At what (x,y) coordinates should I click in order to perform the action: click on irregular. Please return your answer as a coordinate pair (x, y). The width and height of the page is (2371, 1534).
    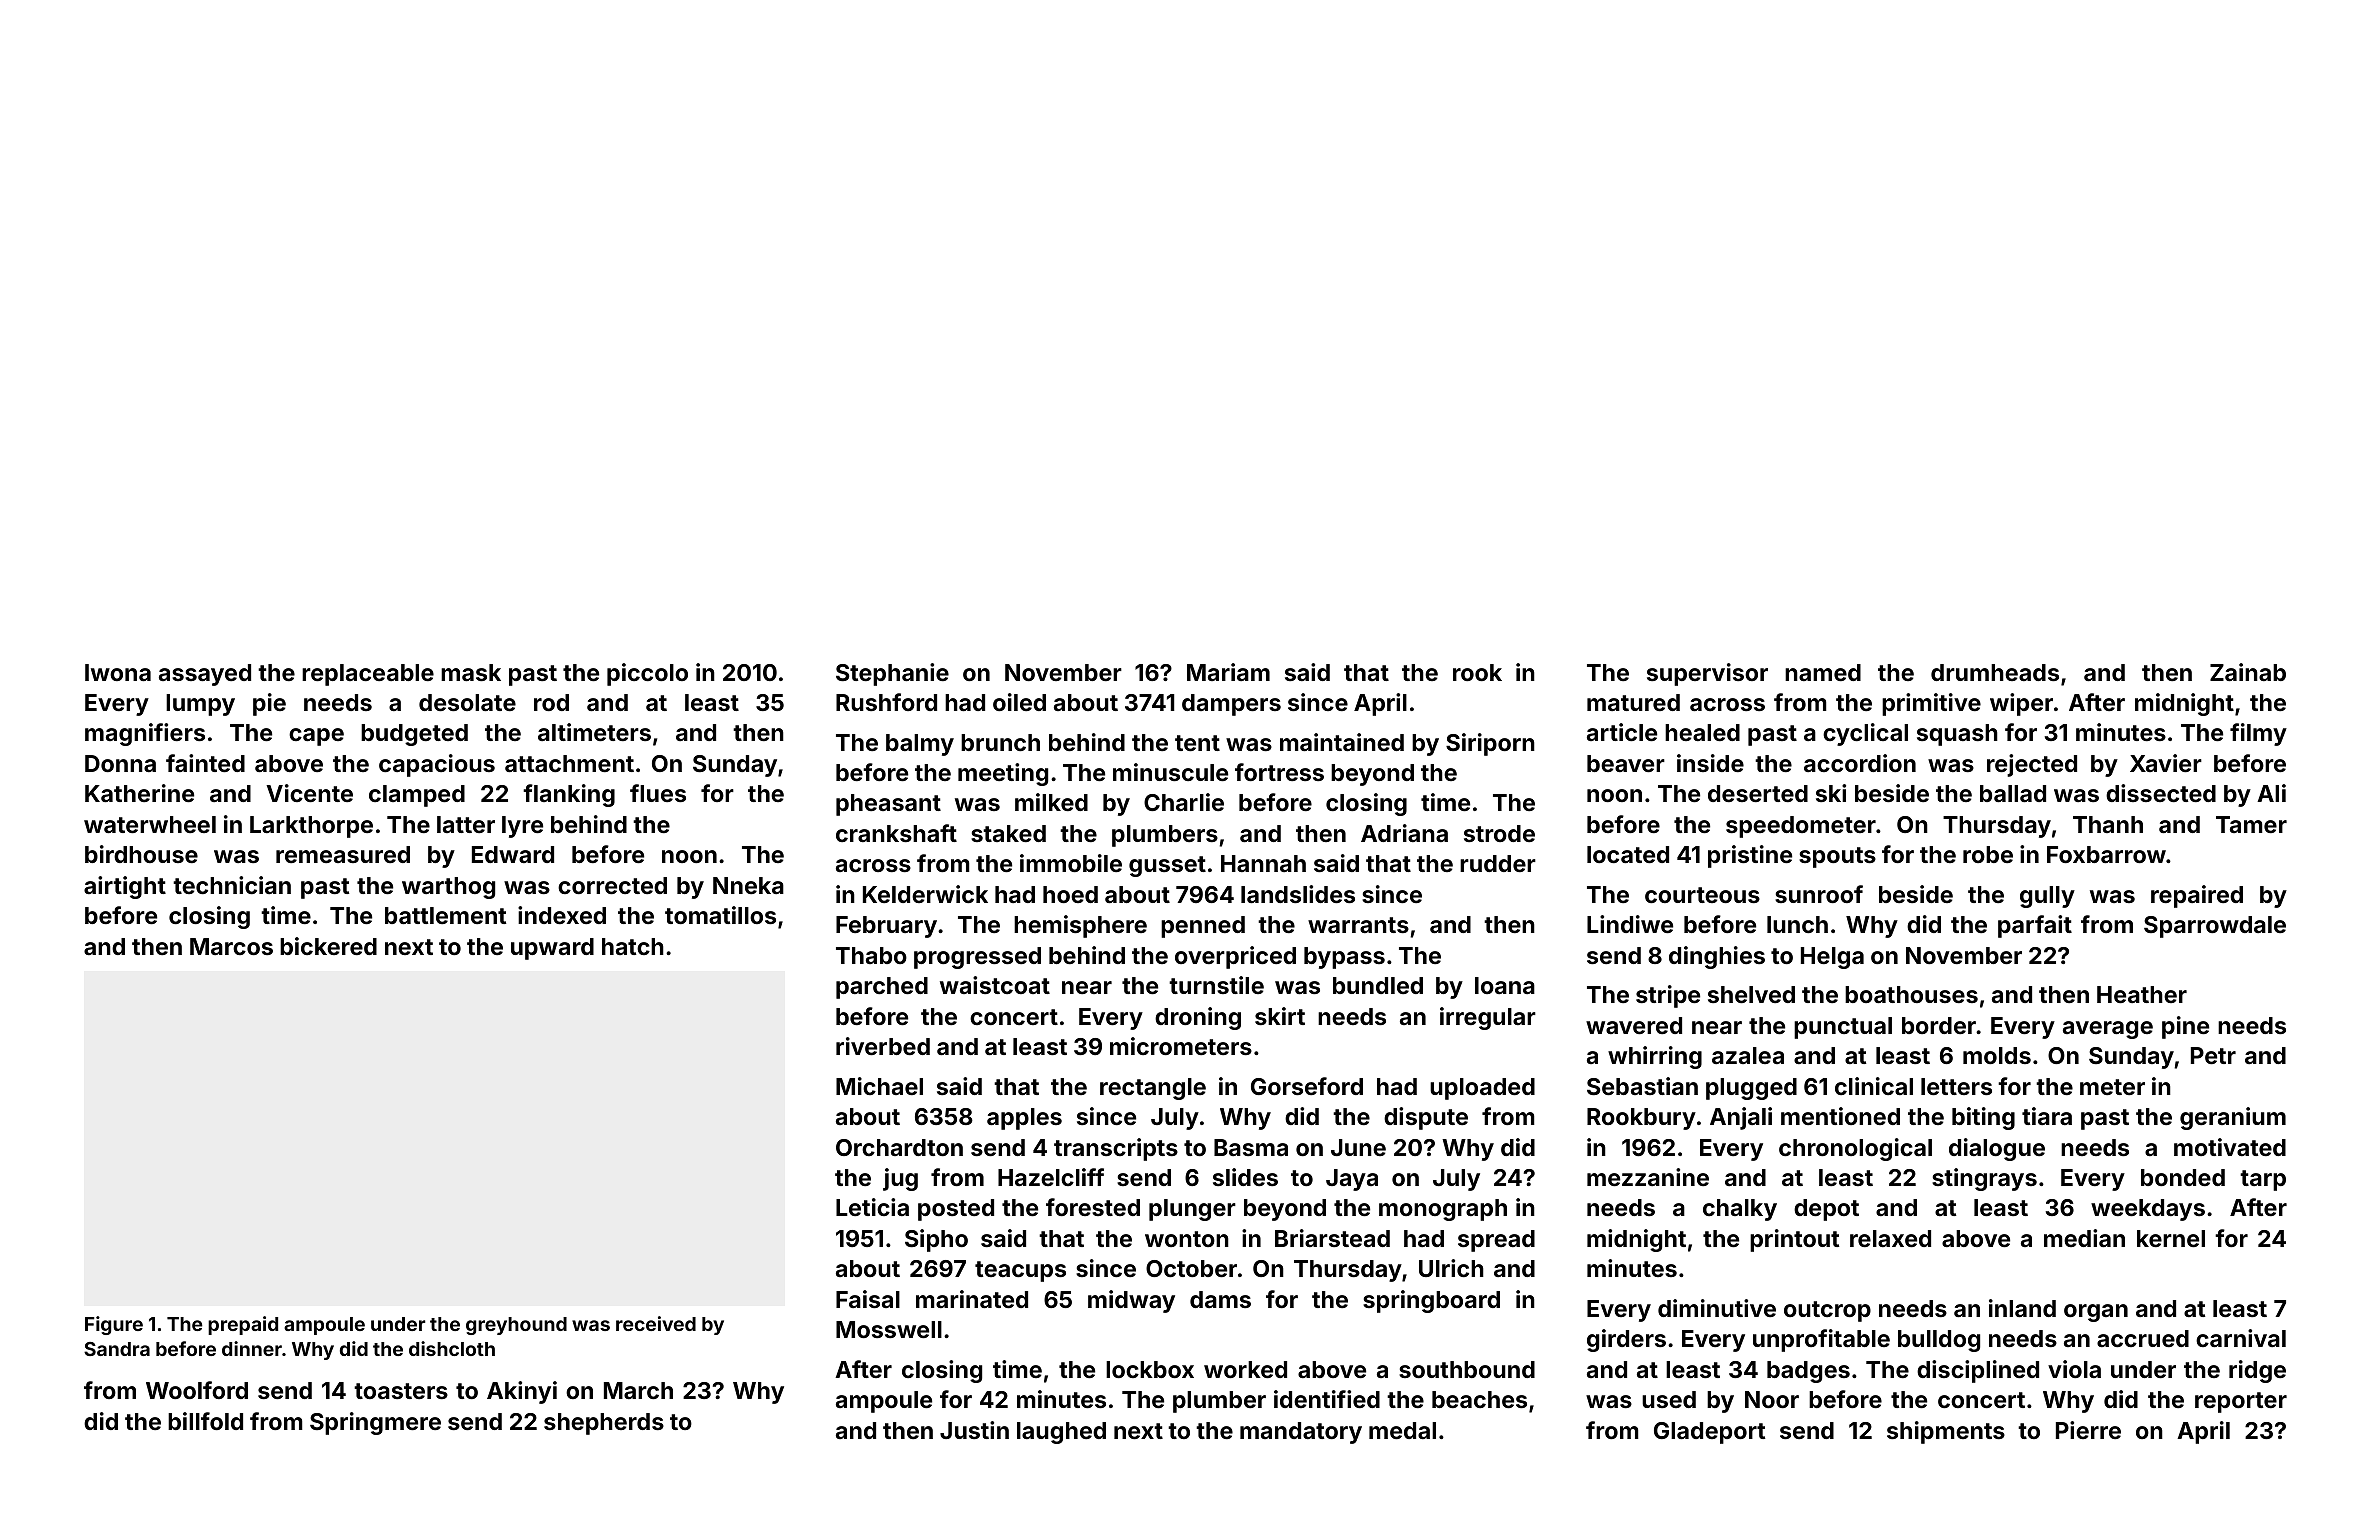
    Looking at the image, I should click on (1488, 1018).
